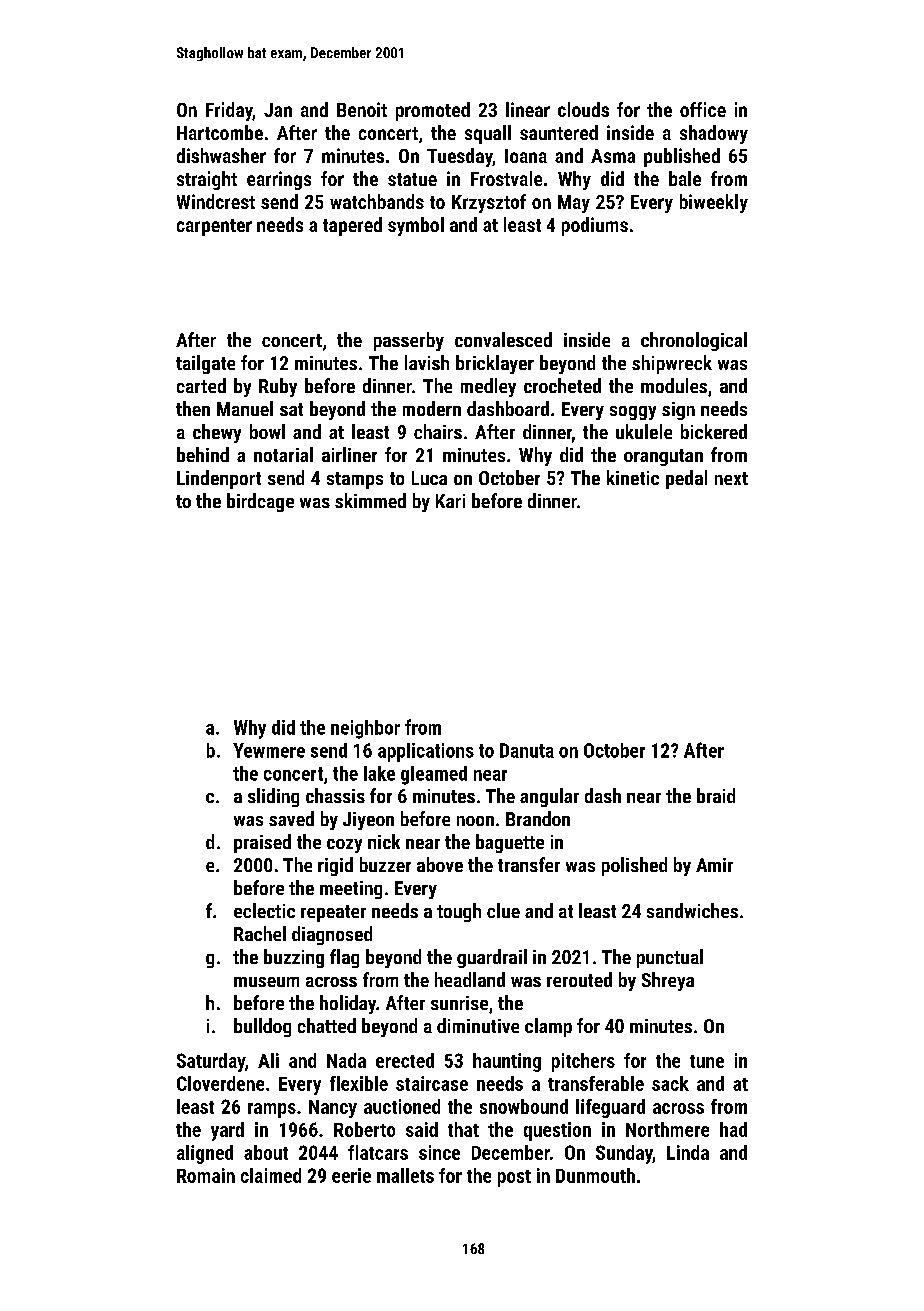 The width and height of the document is (924, 1311). Describe the element at coordinates (714, 203) in the document. I see `biweekly` at that location.
